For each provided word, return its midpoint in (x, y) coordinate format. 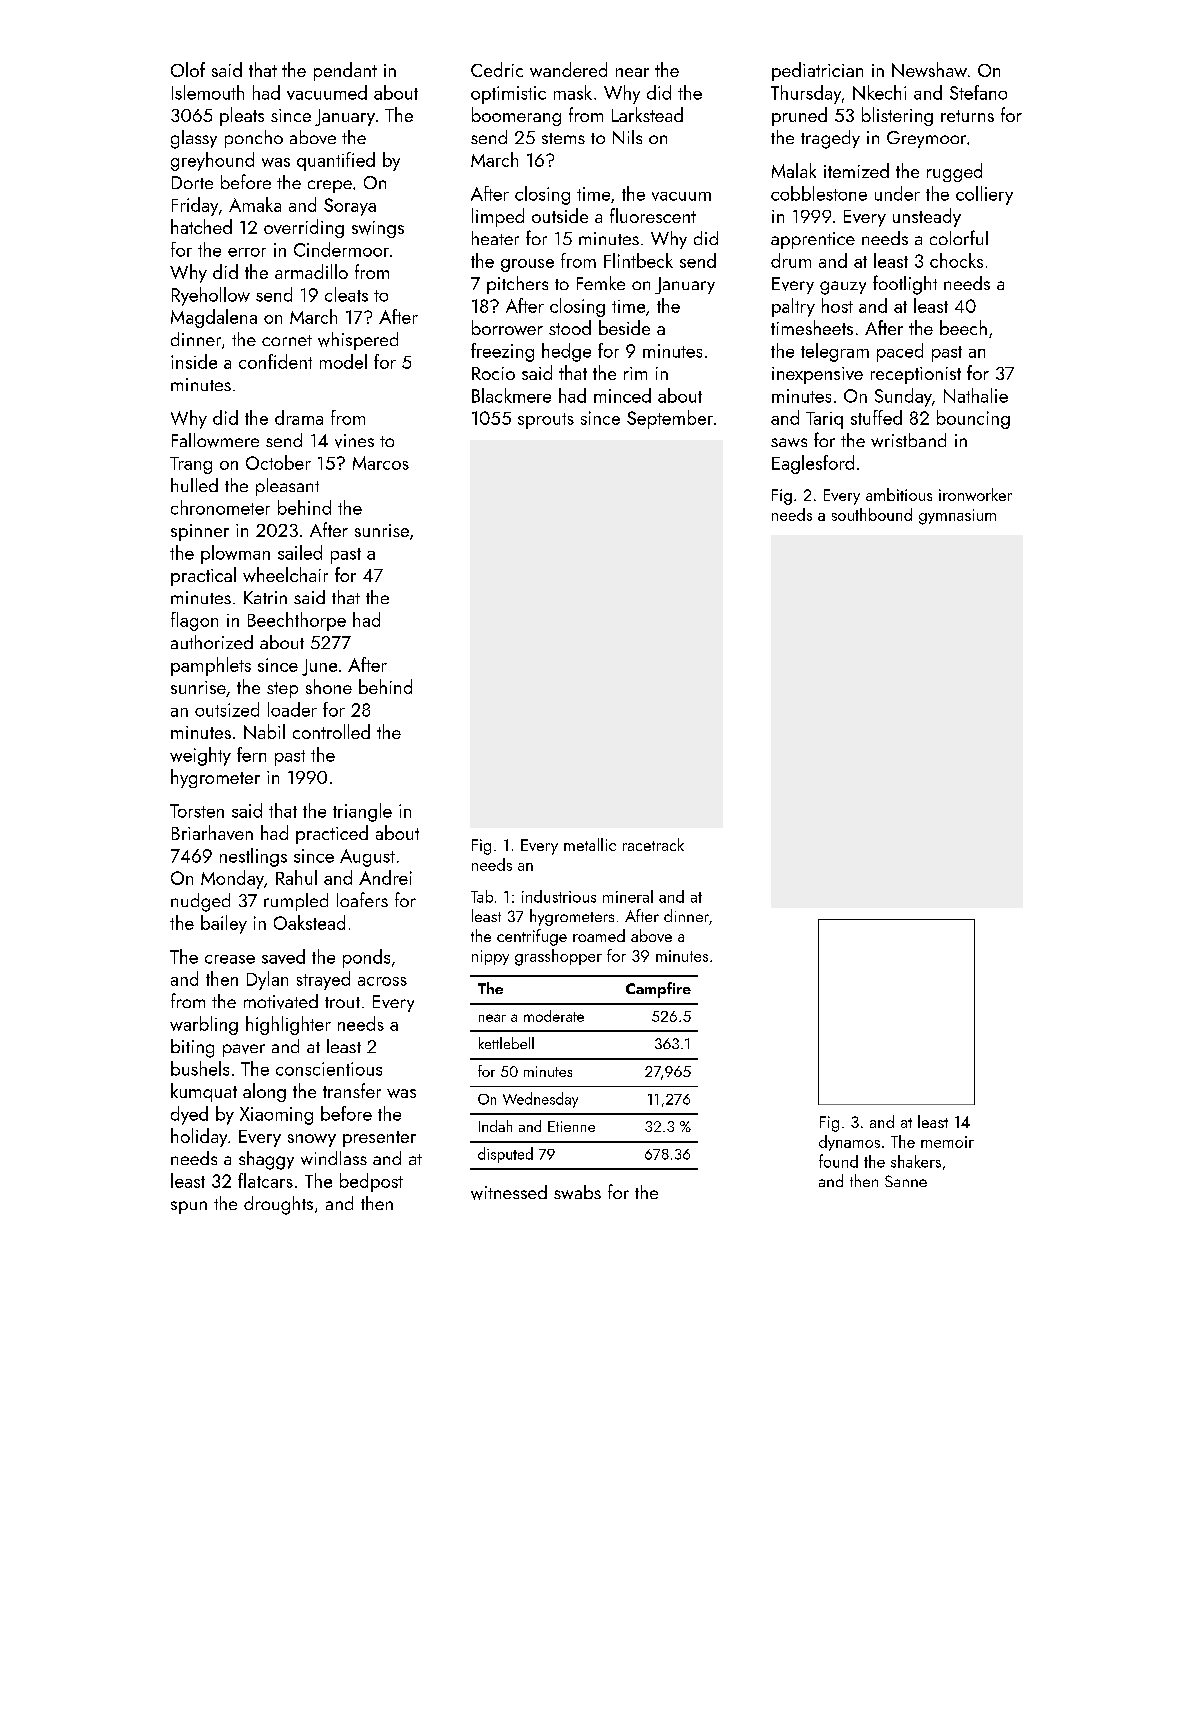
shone (329, 686)
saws (789, 442)
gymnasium (957, 517)
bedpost (371, 1182)
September (670, 419)
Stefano (978, 92)
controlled (331, 731)
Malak (794, 170)
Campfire (658, 990)
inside (194, 361)
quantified (336, 161)
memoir (947, 1142)
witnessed (509, 1192)
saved (283, 956)
